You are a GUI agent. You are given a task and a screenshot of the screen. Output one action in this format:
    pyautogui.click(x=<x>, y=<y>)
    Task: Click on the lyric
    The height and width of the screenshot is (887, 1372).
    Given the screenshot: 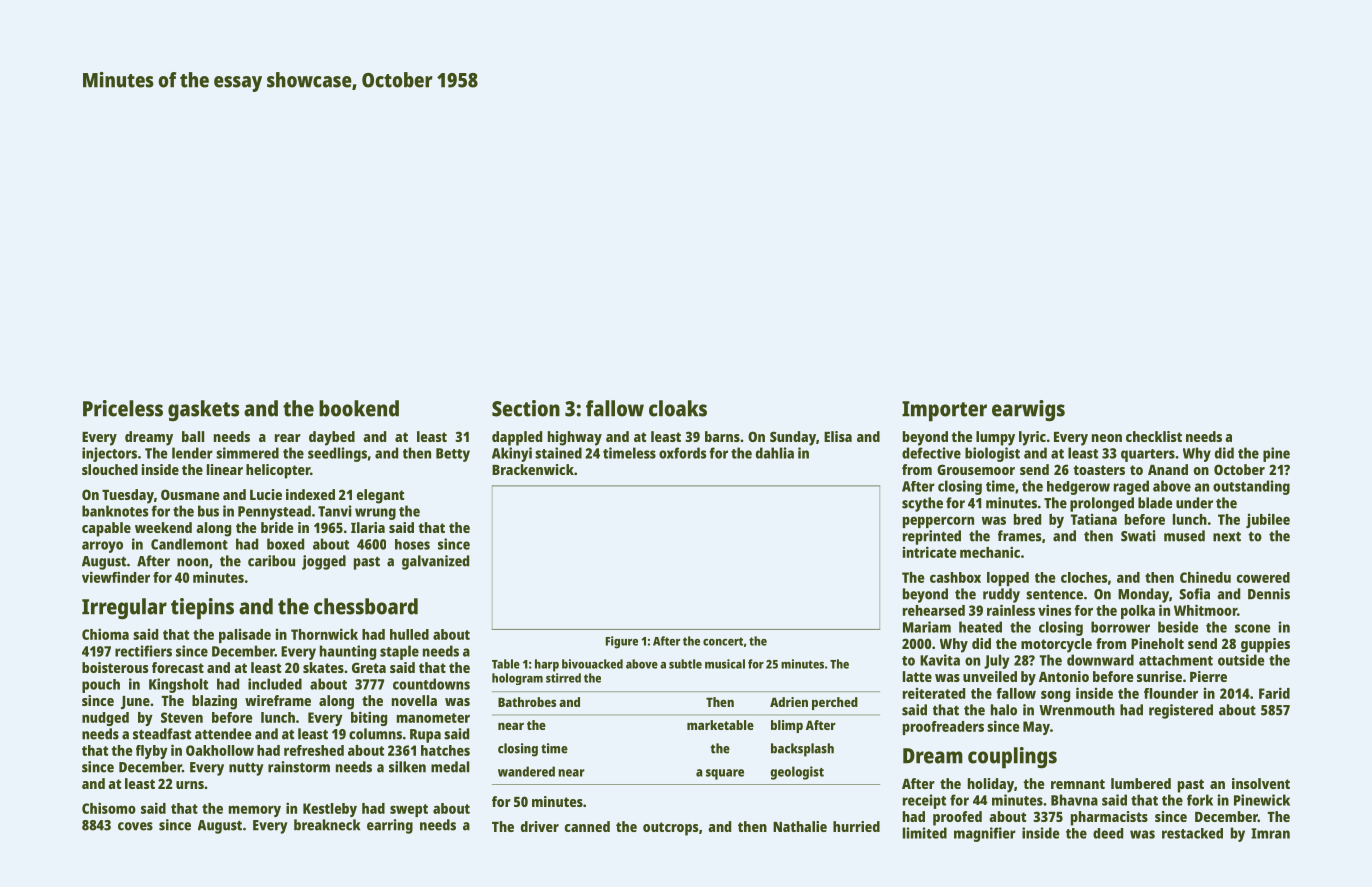 What is the action you would take?
    pyautogui.click(x=1032, y=438)
